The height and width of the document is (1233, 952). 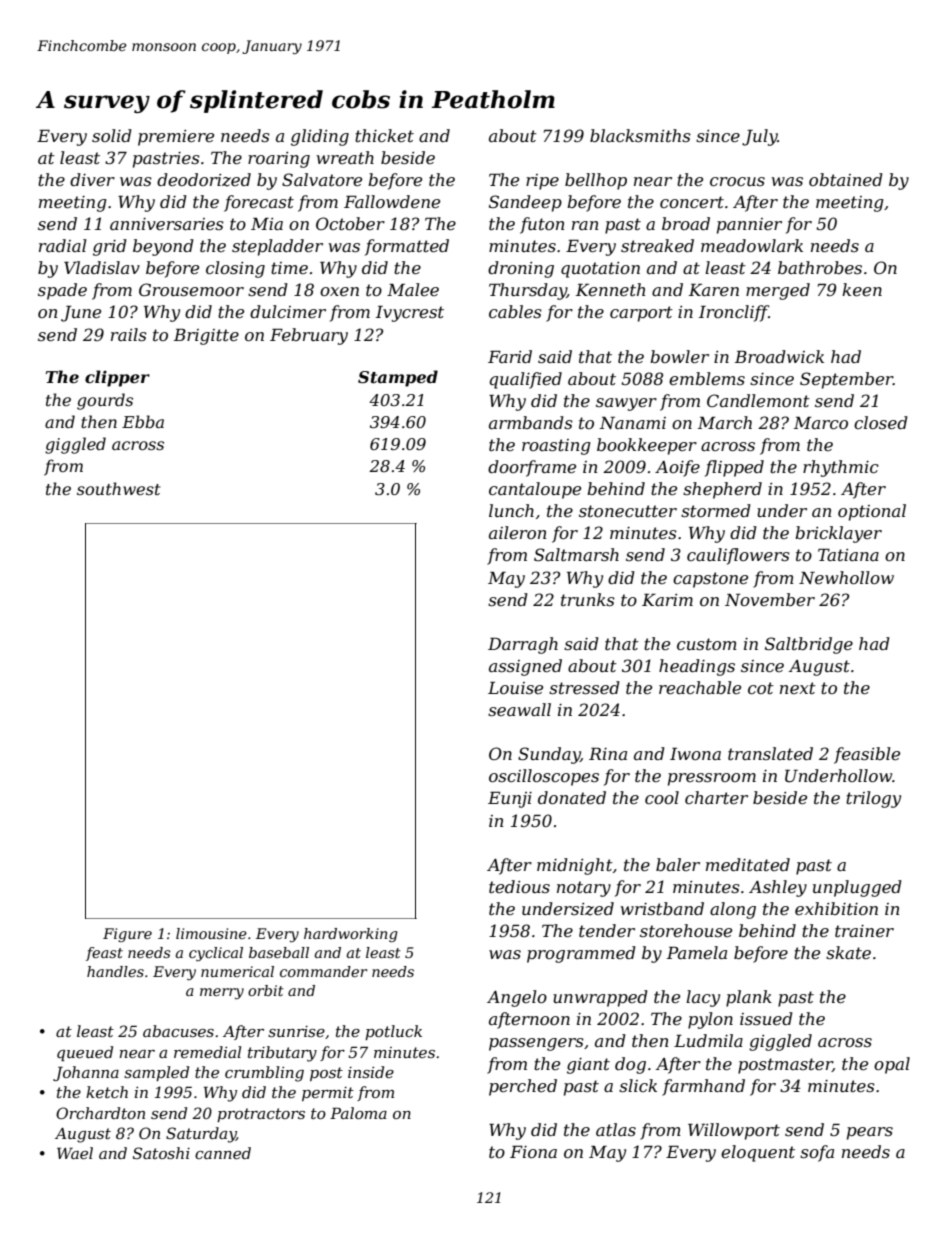 I want to click on southwest, so click(x=118, y=488).
